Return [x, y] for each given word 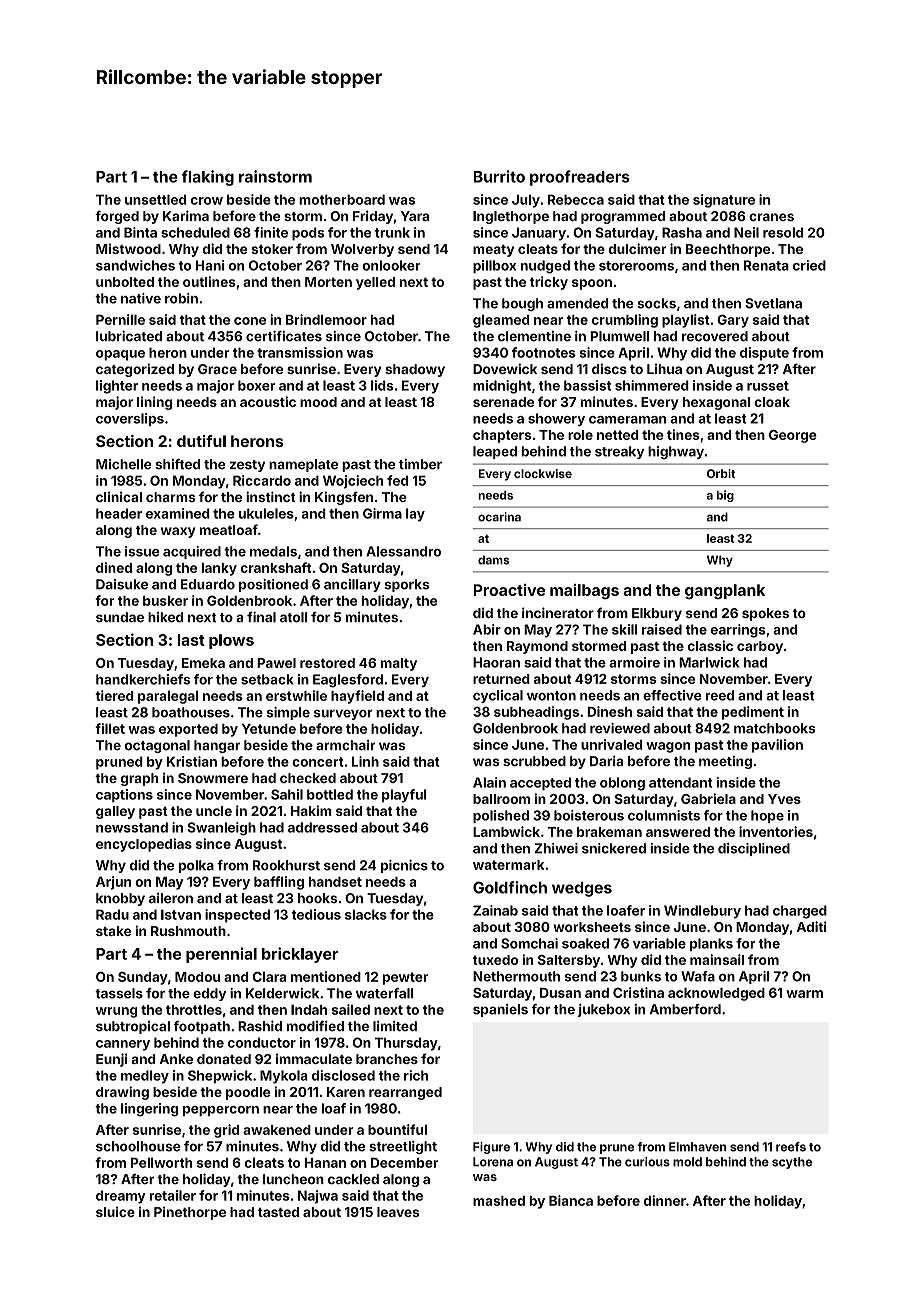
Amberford [685, 1009]
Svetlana [773, 303]
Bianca [571, 1200]
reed [720, 695]
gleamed [501, 321]
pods [308, 234]
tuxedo [495, 960]
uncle [214, 811]
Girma [382, 513]
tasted [278, 1212]
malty [399, 664]
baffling [279, 883]
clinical [119, 496]
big [725, 496]
